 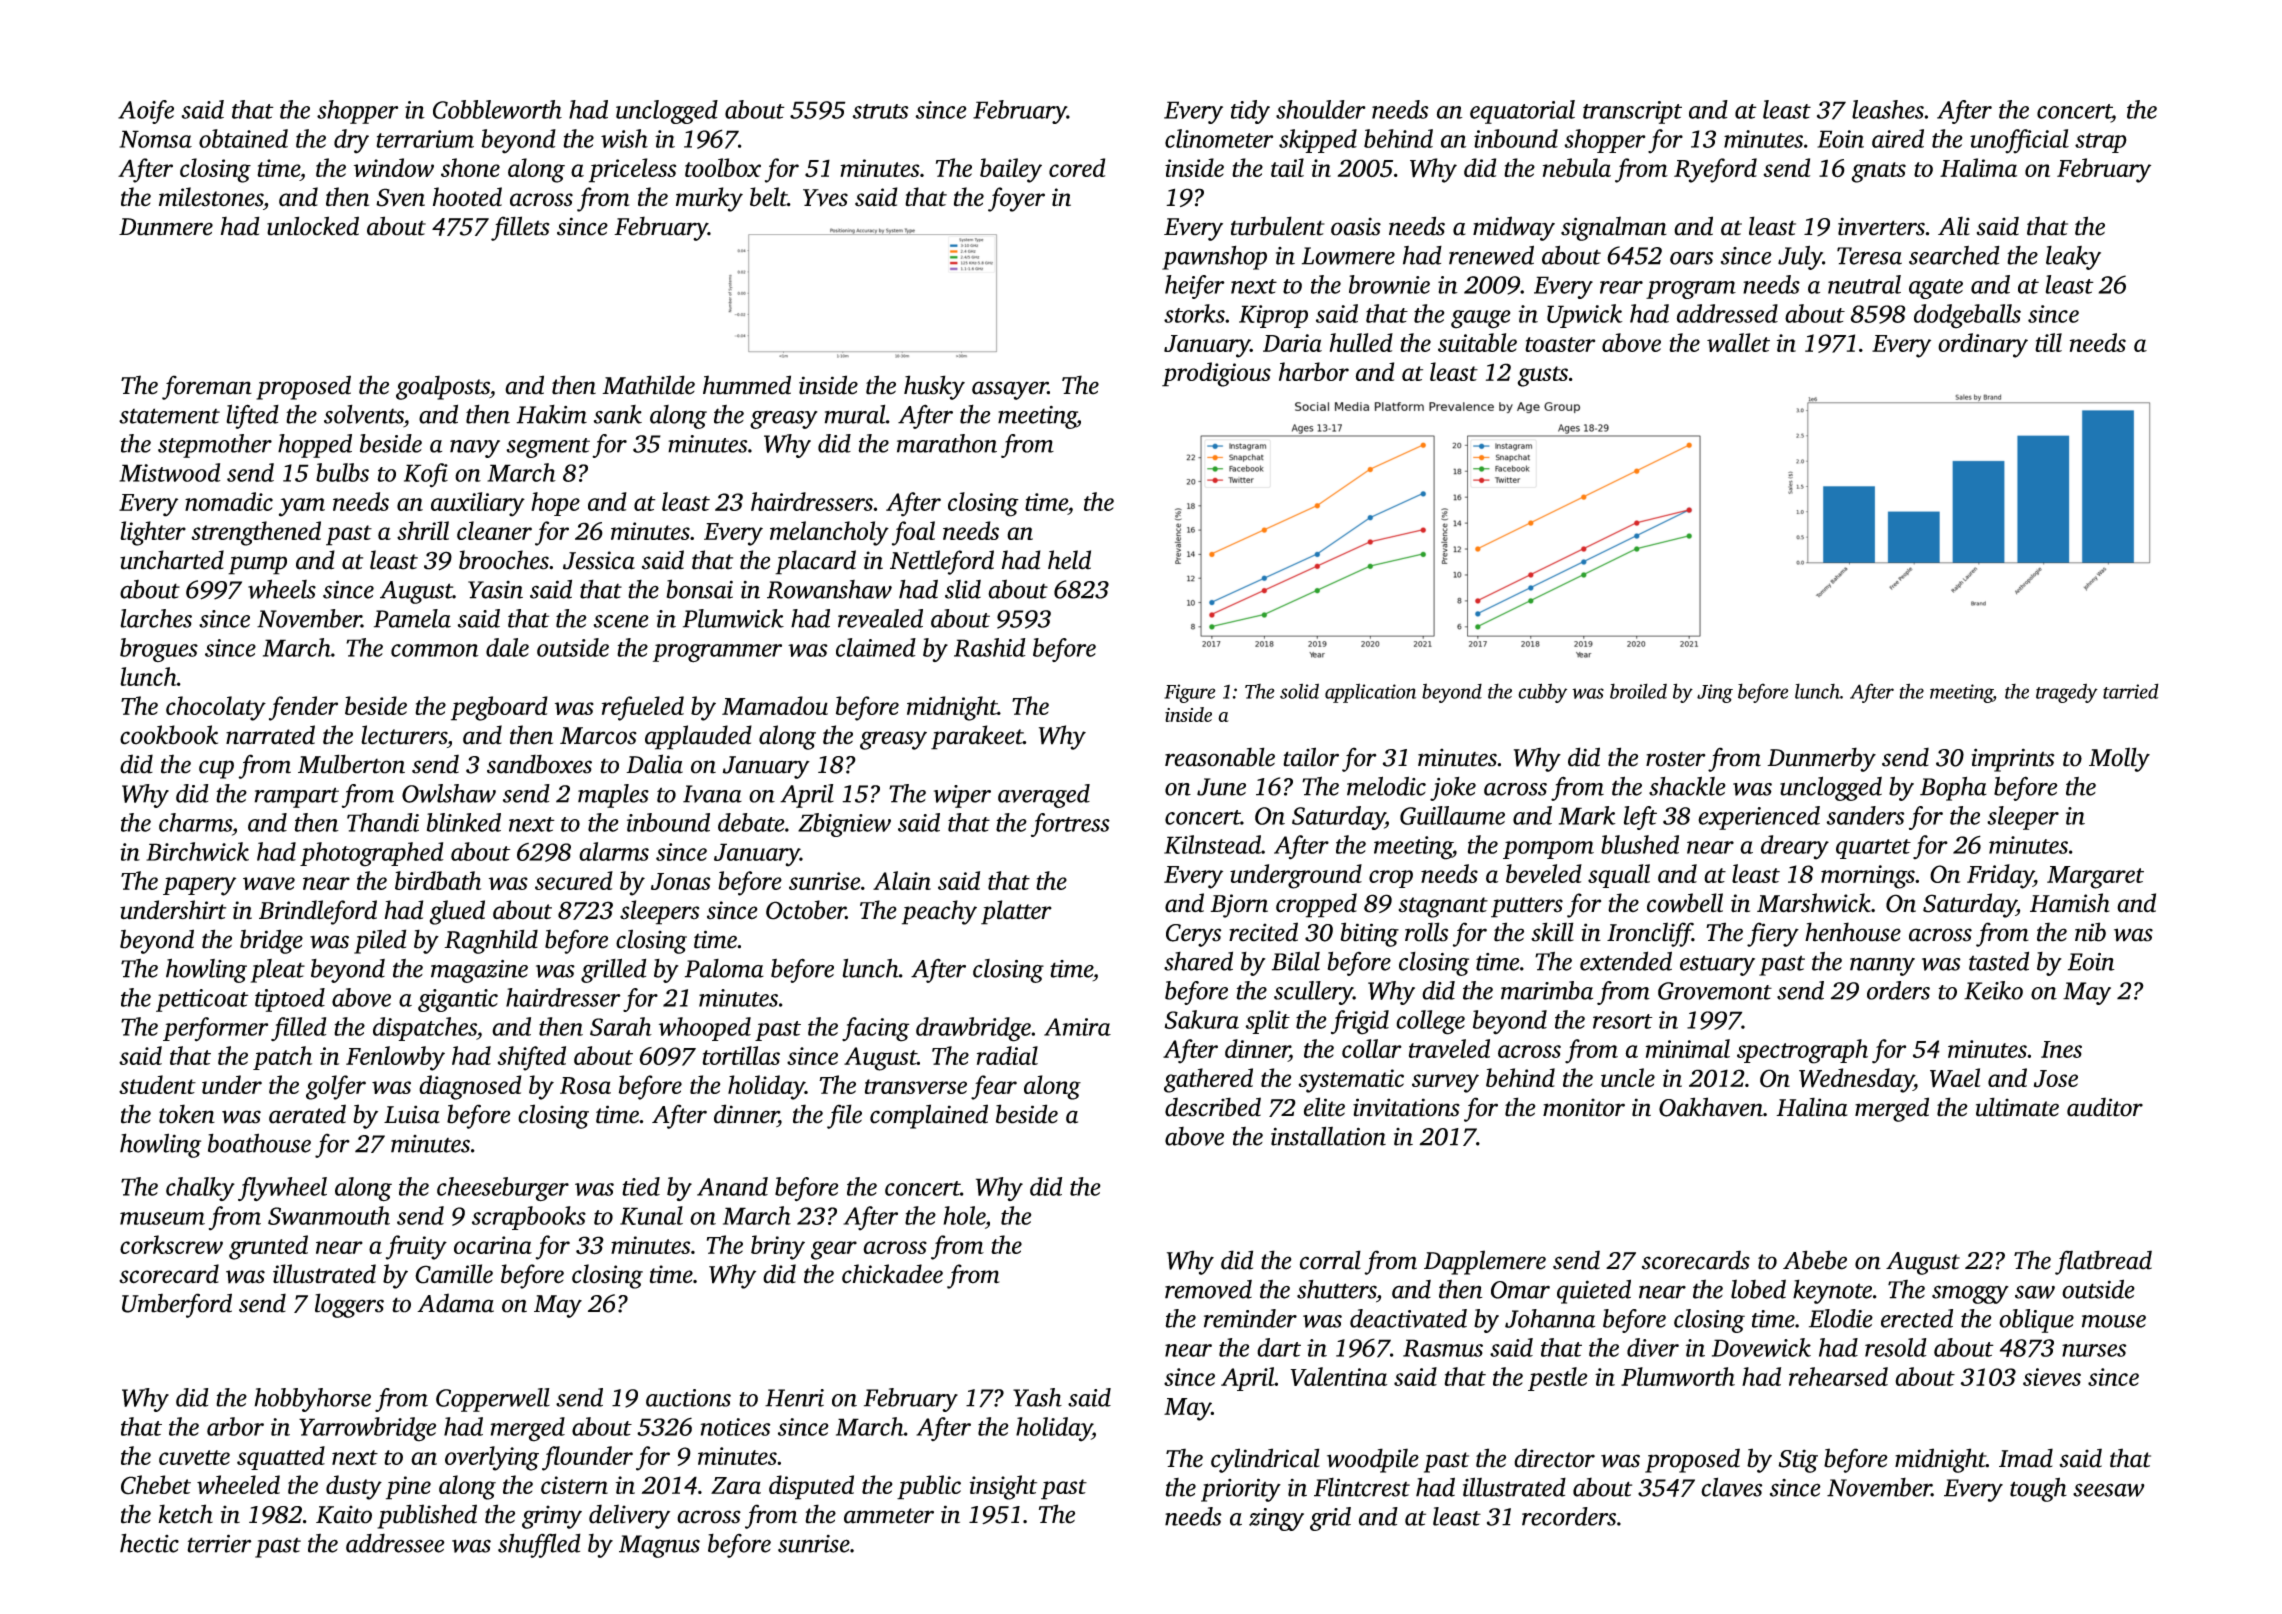 I want to click on leaky, so click(x=2073, y=258).
